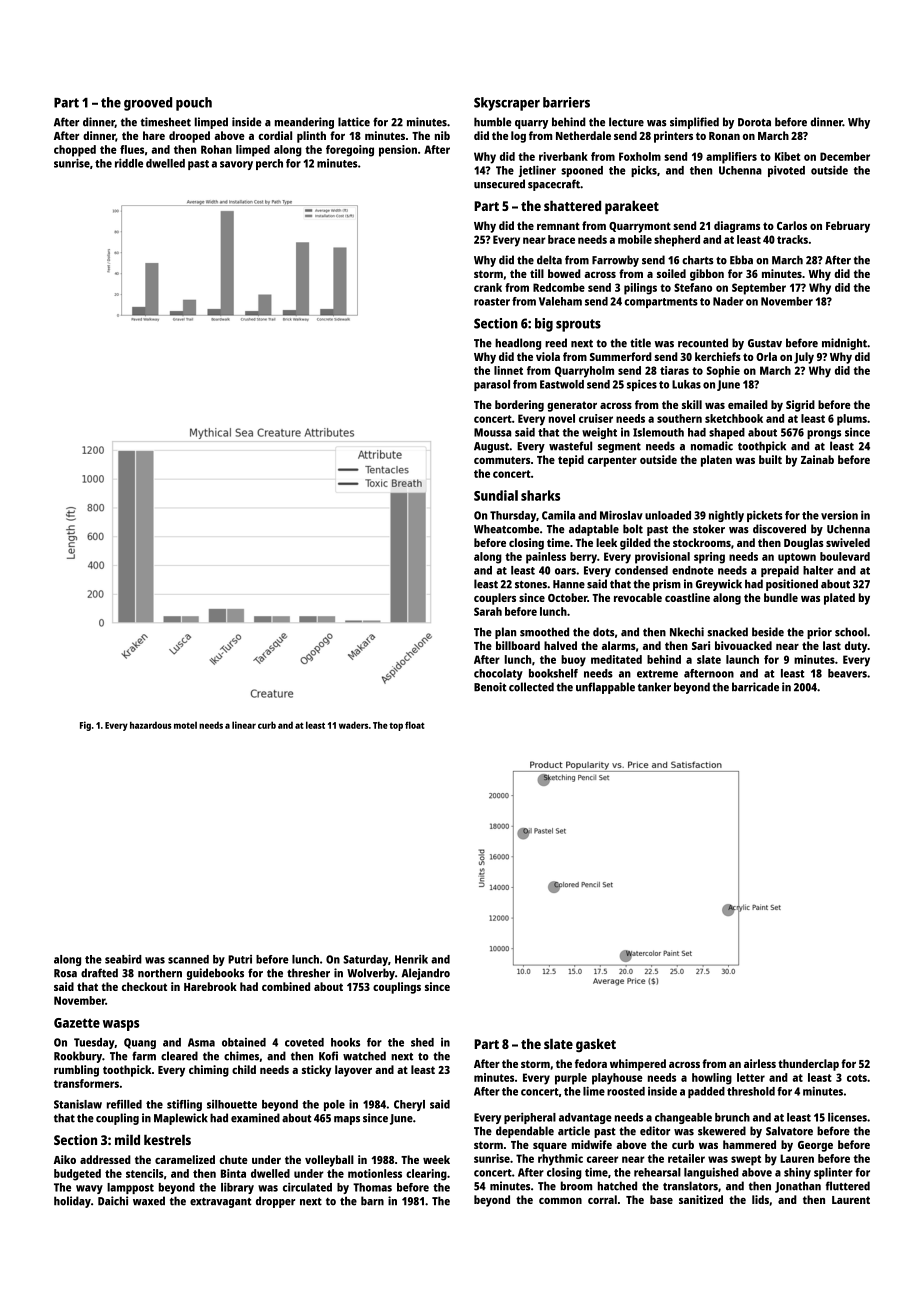 This document has width=924, height=1308. What do you see at coordinates (596, 418) in the document?
I see `cruiser` at bounding box center [596, 418].
